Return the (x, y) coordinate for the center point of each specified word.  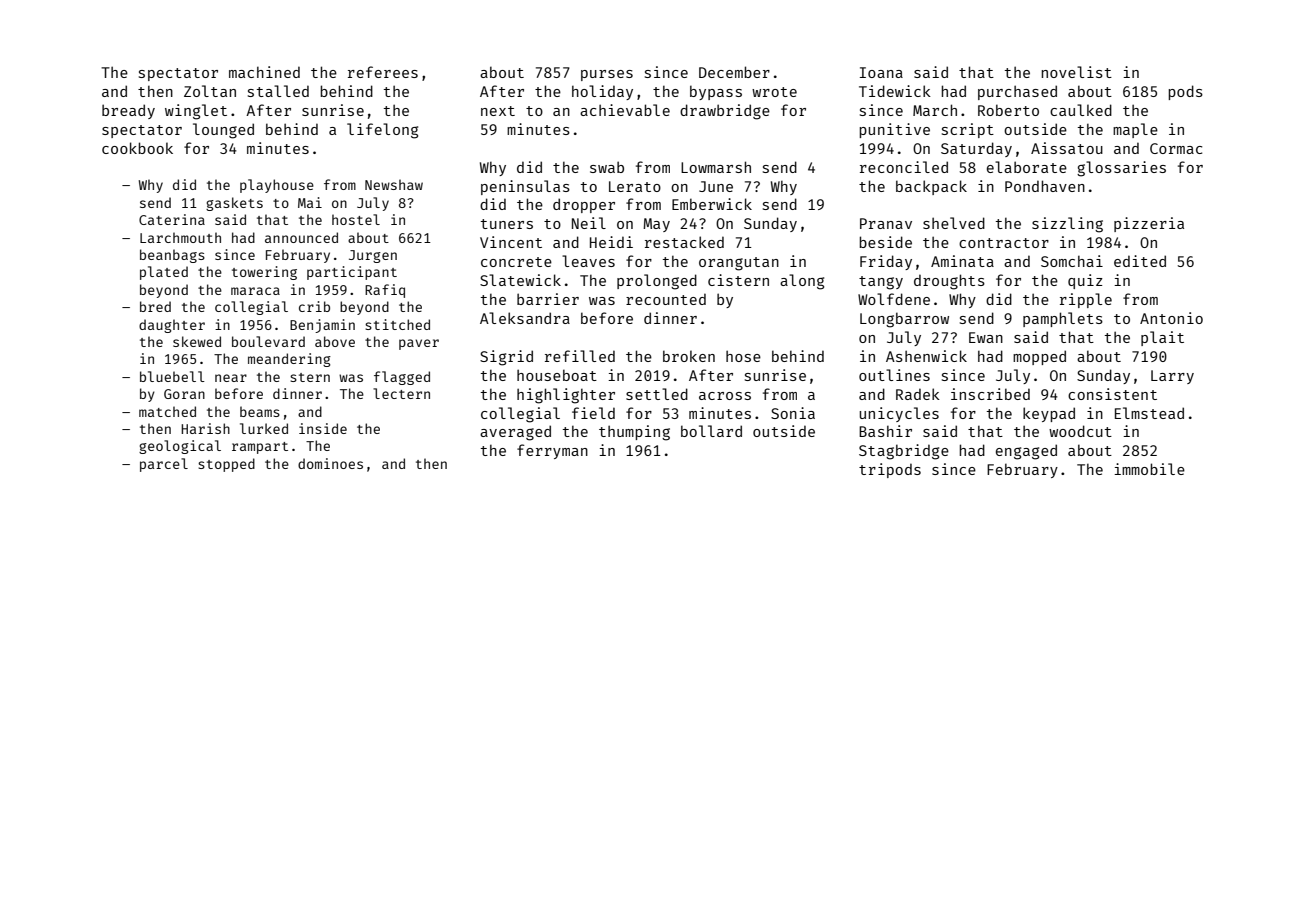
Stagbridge (904, 452)
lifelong (382, 131)
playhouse (277, 186)
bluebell (172, 376)
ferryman (552, 451)
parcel (164, 465)
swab (607, 167)
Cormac (1176, 148)
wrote (774, 92)
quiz (1085, 281)
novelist (1076, 72)
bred (155, 306)
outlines (894, 375)
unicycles (899, 414)
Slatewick (520, 280)
